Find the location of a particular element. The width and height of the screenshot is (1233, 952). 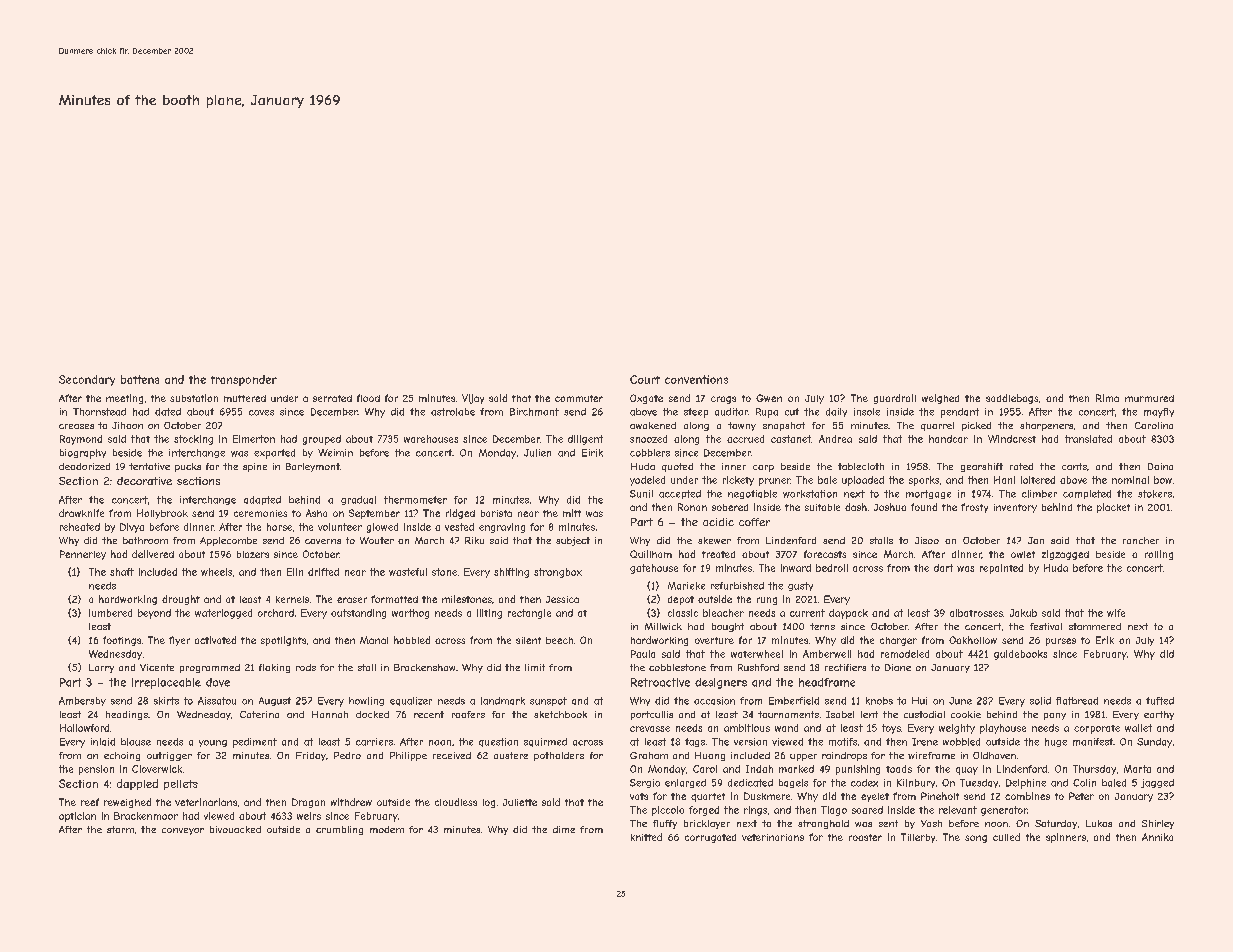

roaster is located at coordinates (865, 837).
